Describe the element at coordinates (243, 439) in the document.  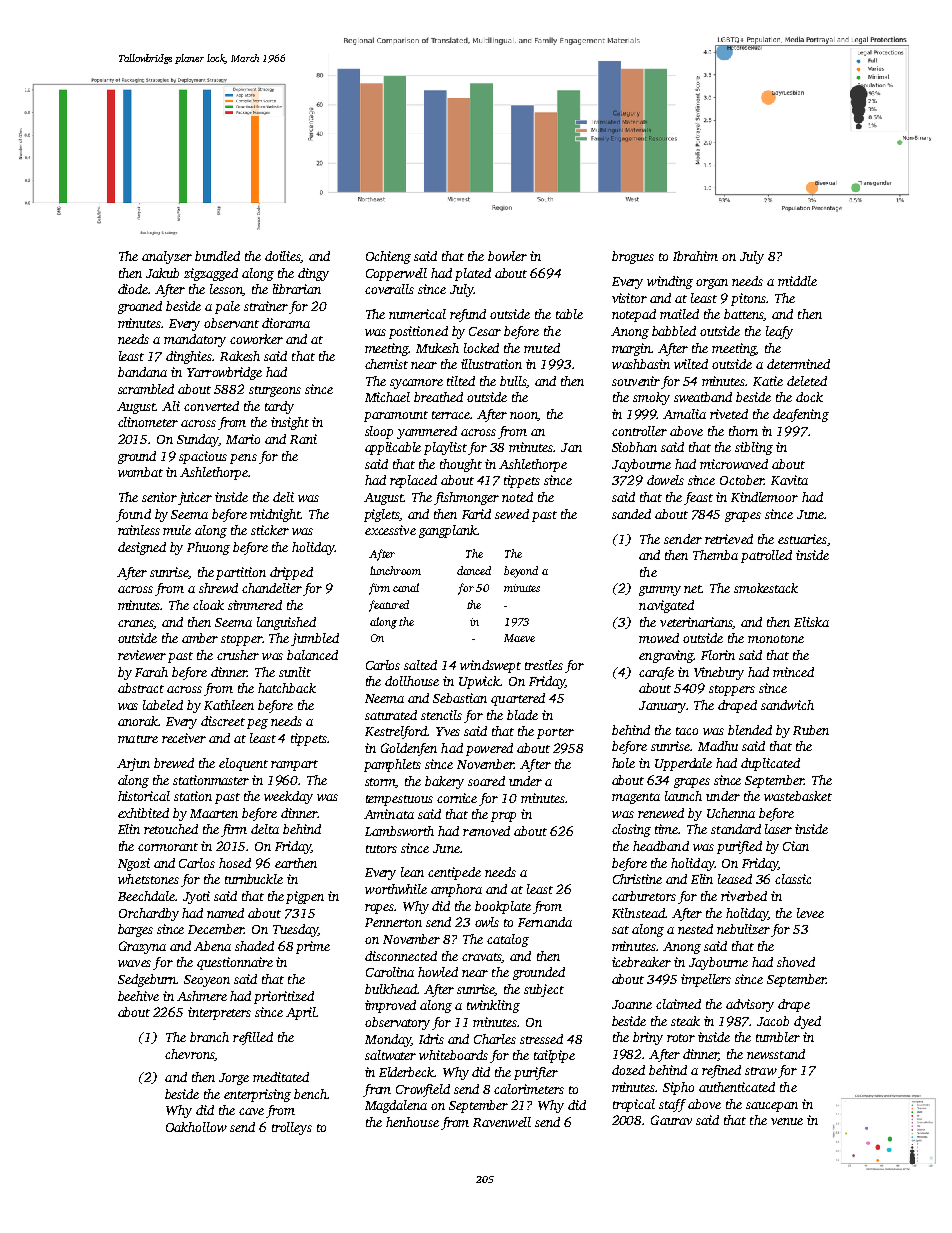
I see `Mario` at that location.
